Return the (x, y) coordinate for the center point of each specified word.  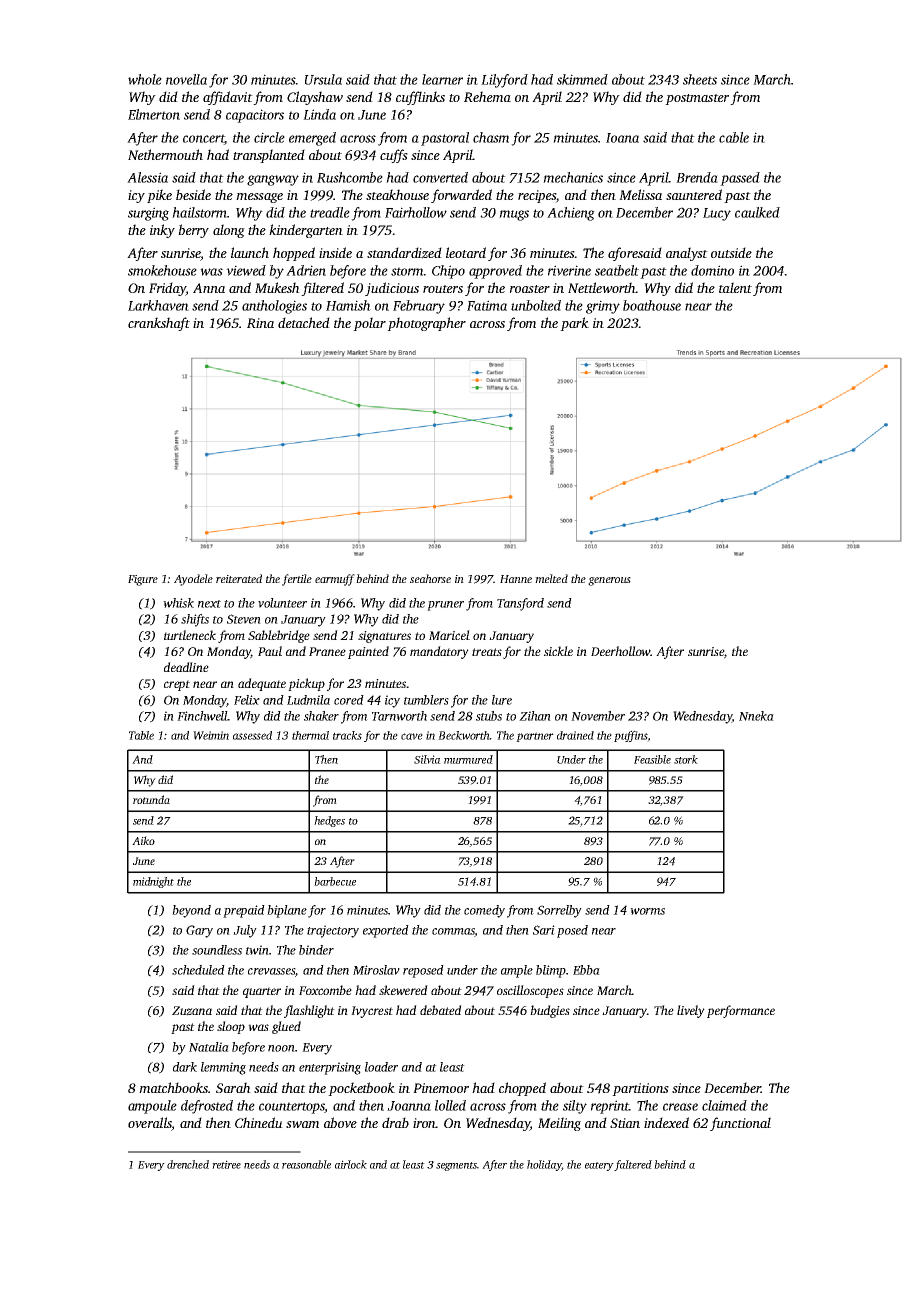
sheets (700, 79)
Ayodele (193, 580)
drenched (188, 1164)
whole (145, 79)
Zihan (535, 716)
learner (442, 79)
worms (647, 911)
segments (456, 1166)
